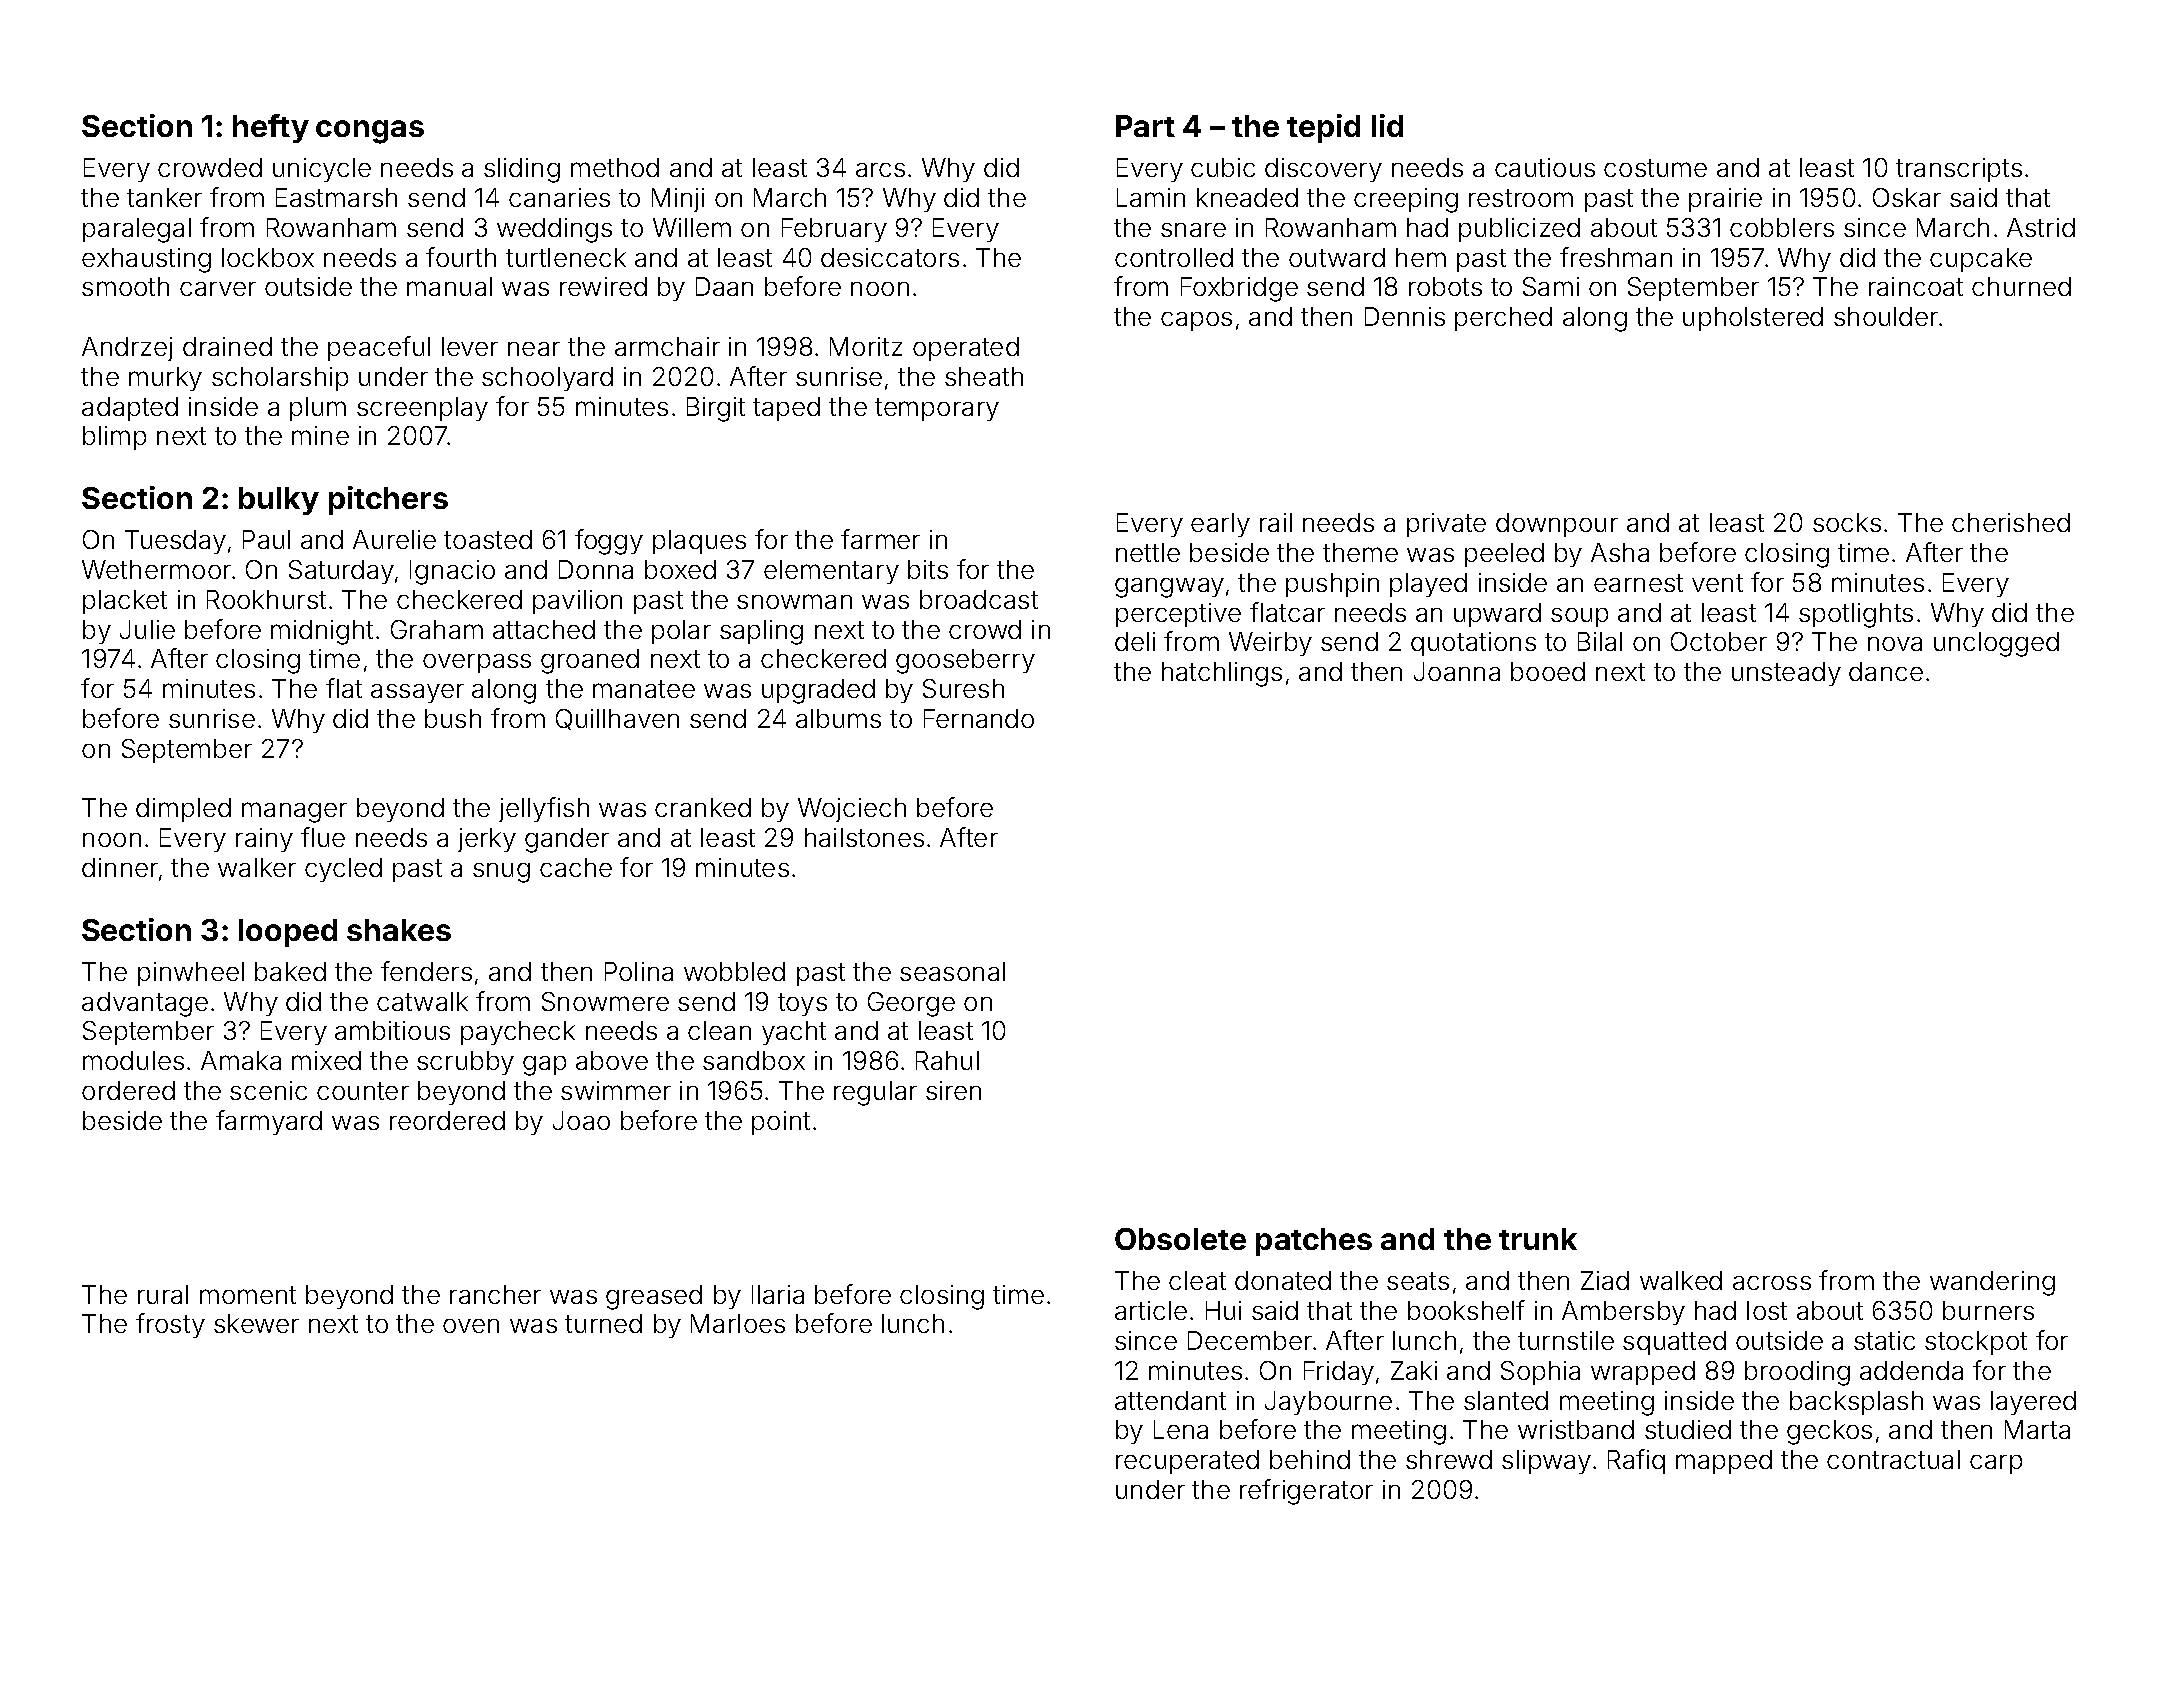 The image size is (2178, 1683). Describe the element at coordinates (1620, 552) in the document. I see `Asha` at that location.
